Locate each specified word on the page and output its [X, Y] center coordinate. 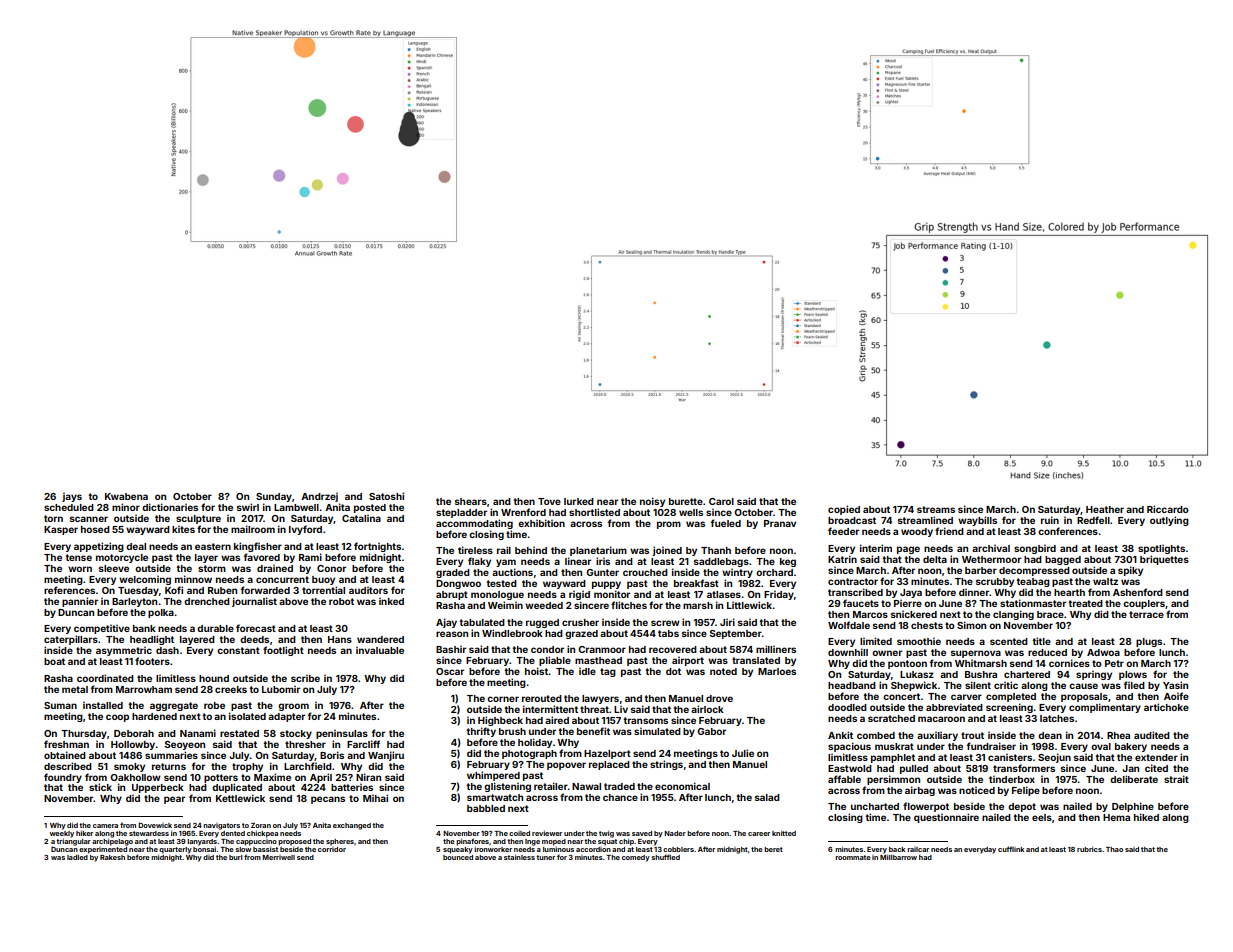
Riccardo [1168, 509]
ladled [77, 857]
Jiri [727, 622]
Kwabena [126, 496]
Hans [340, 639]
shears [471, 501]
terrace [1146, 614]
